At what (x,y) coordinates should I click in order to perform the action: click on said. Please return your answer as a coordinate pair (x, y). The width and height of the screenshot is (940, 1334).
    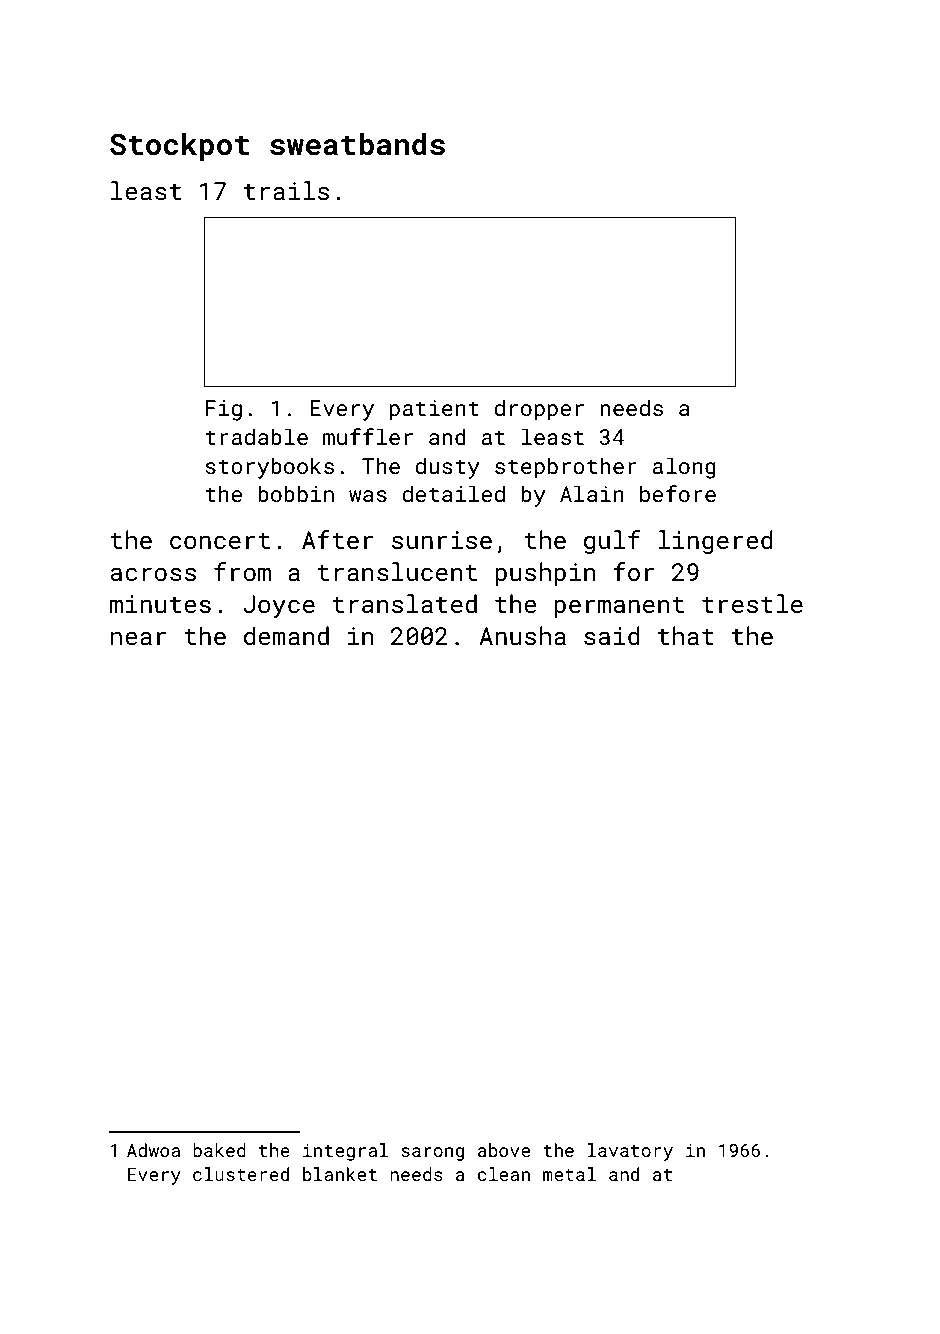
    Looking at the image, I should click on (612, 635).
